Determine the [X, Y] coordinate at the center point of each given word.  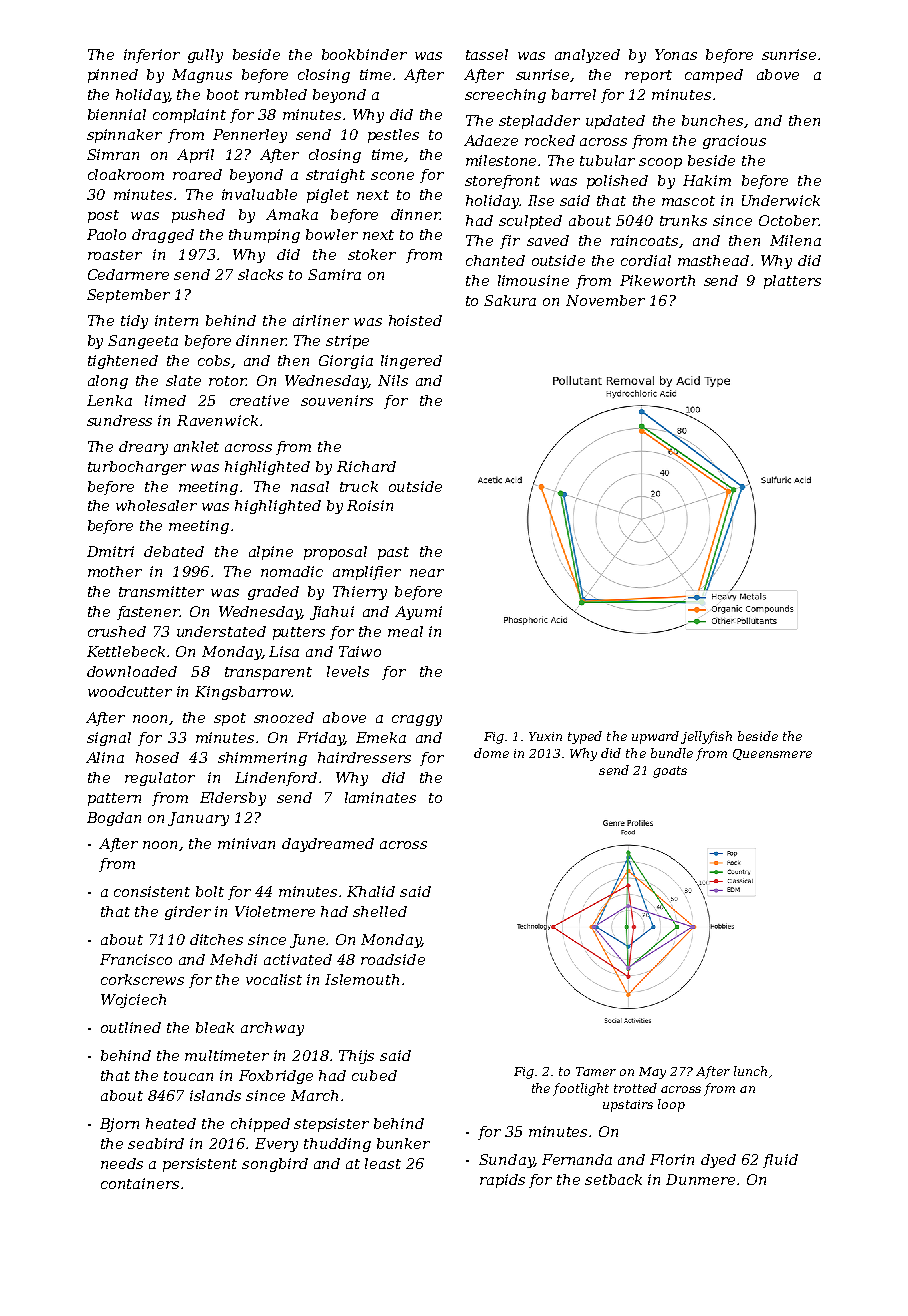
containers [140, 1183]
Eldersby [233, 799]
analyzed [587, 56]
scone [392, 176]
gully [205, 56]
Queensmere [772, 754]
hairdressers [364, 757]
